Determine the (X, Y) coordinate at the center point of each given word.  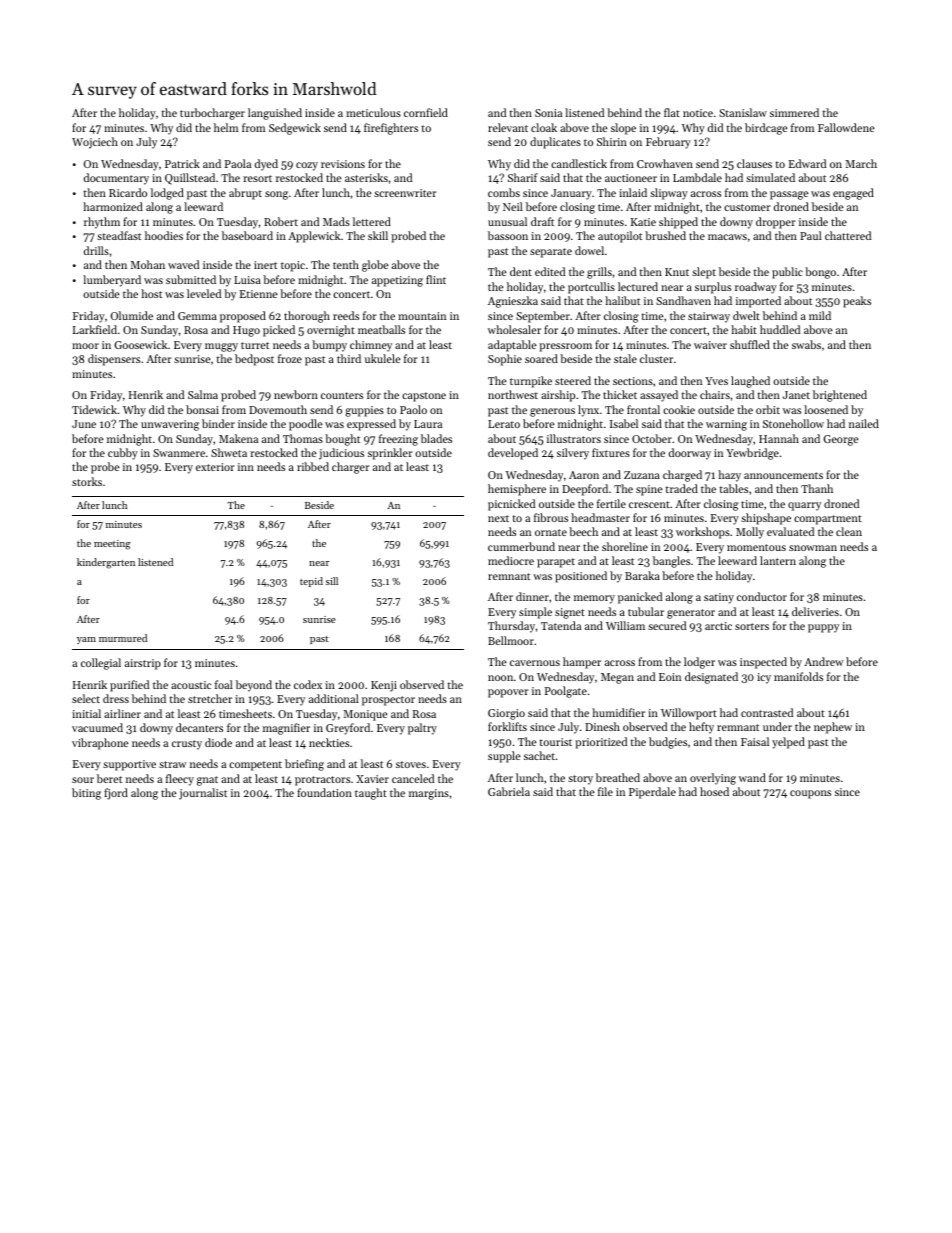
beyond (254, 686)
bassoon (508, 235)
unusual (507, 221)
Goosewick (141, 344)
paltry (422, 729)
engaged (853, 194)
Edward (807, 163)
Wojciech (95, 143)
